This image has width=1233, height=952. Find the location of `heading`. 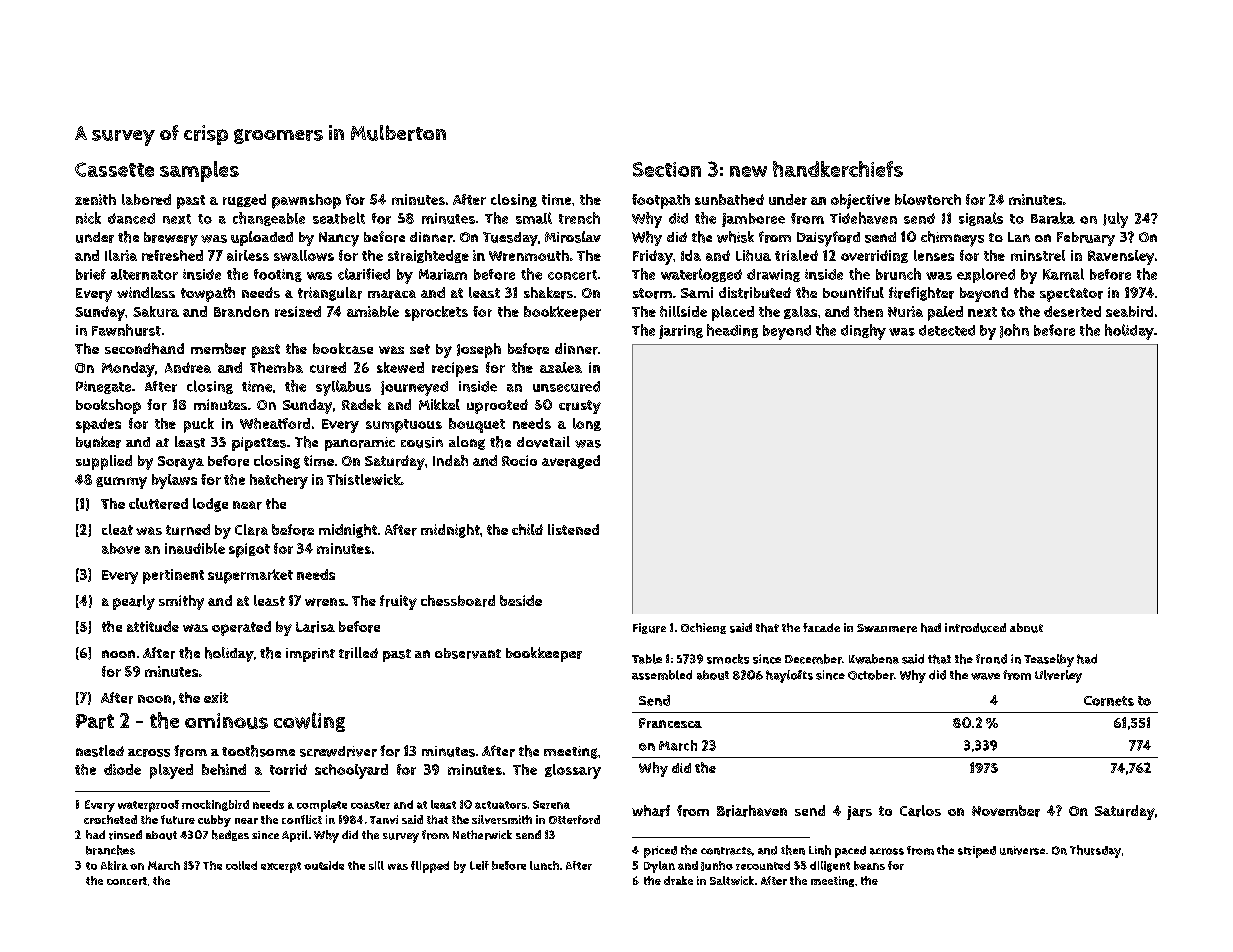

heading is located at coordinates (732, 331).
